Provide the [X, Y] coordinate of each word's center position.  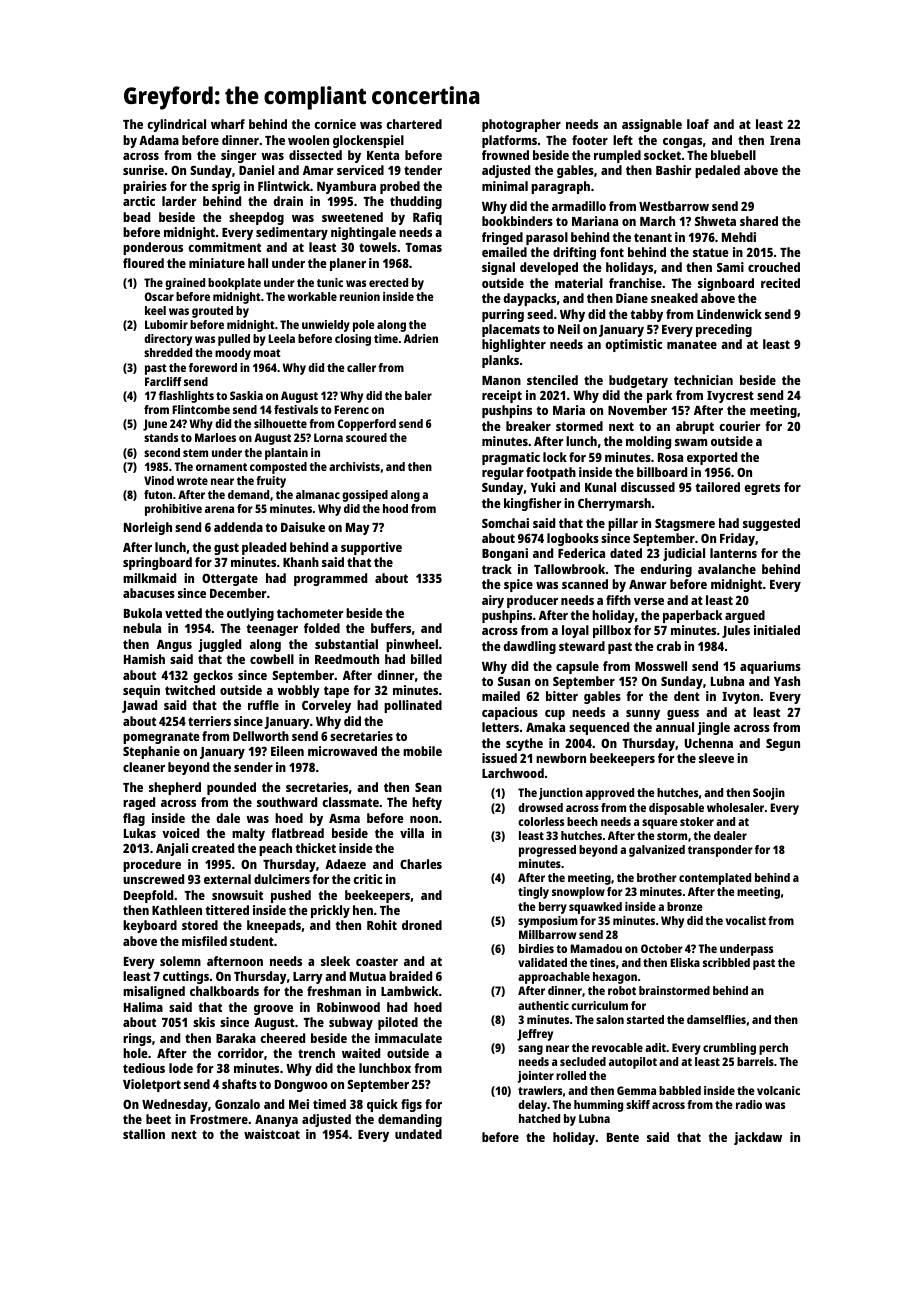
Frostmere [219, 1119]
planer [348, 264]
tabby [647, 315]
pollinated [413, 706]
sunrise [143, 170]
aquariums [770, 667]
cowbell [272, 659]
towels [378, 247]
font [612, 252]
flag [134, 819]
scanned [585, 584]
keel [155, 310]
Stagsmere [685, 525]
